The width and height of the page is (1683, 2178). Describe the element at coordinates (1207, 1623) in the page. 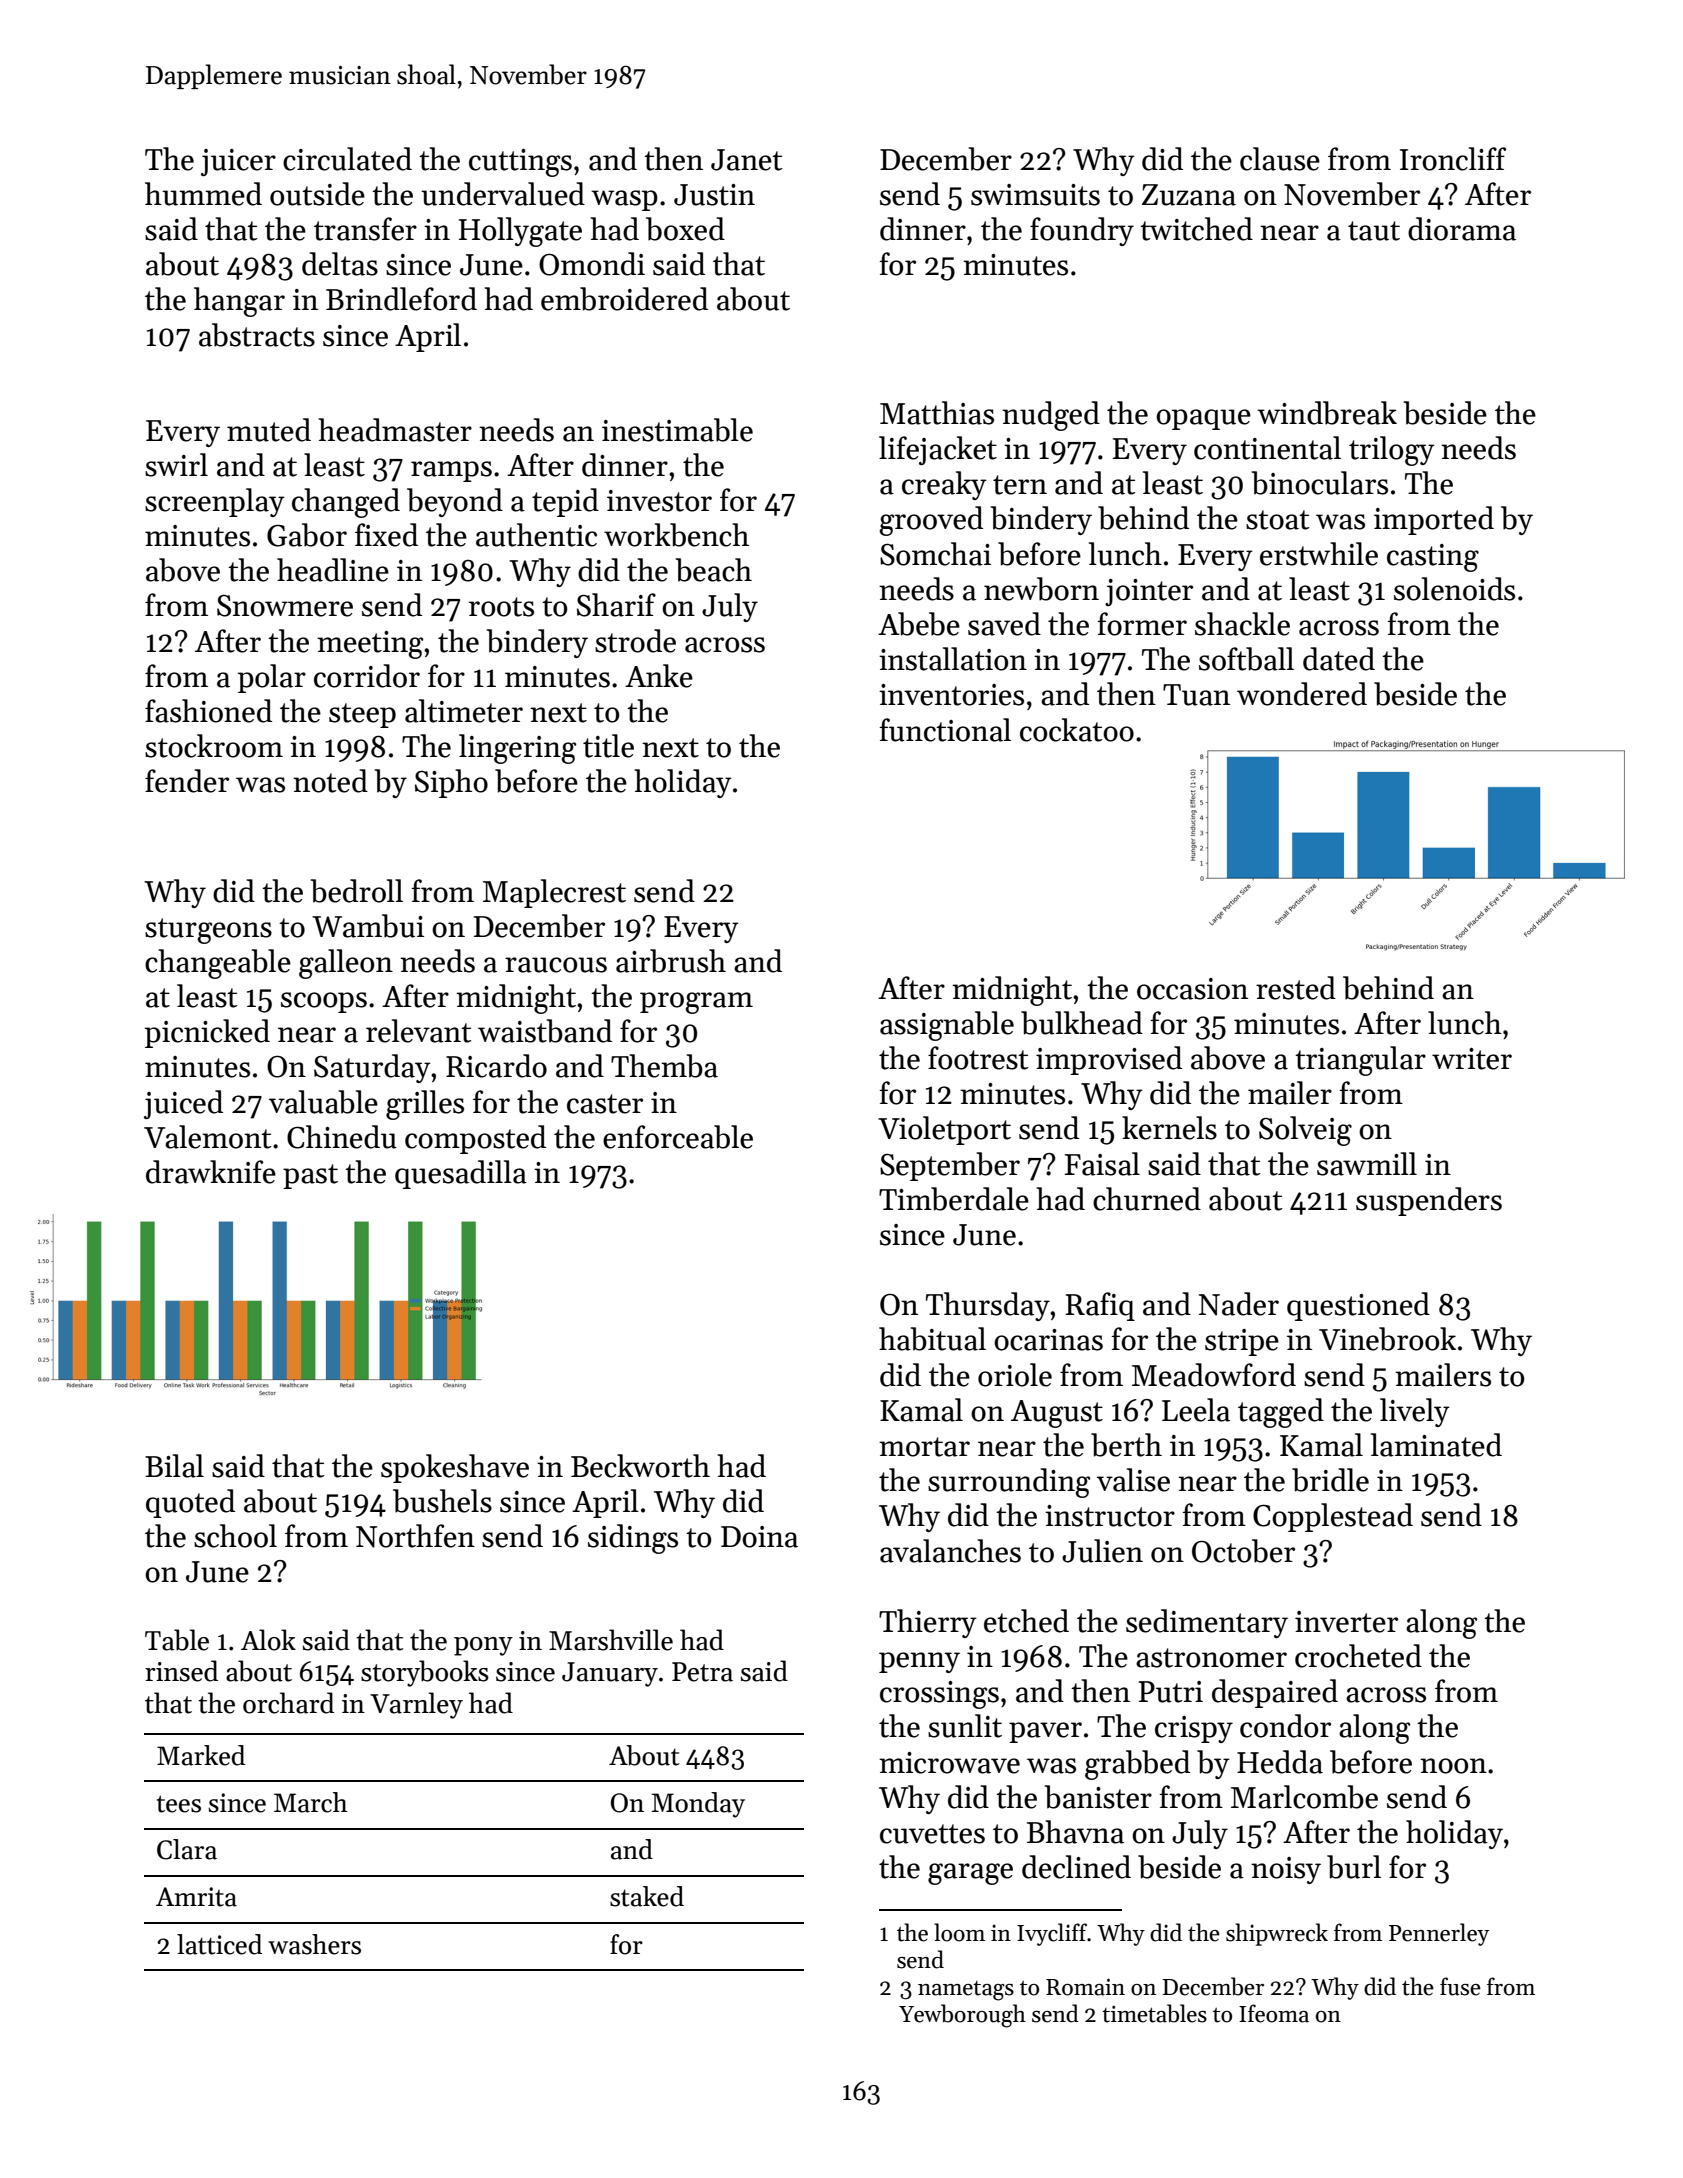

I see `sedimentary` at that location.
